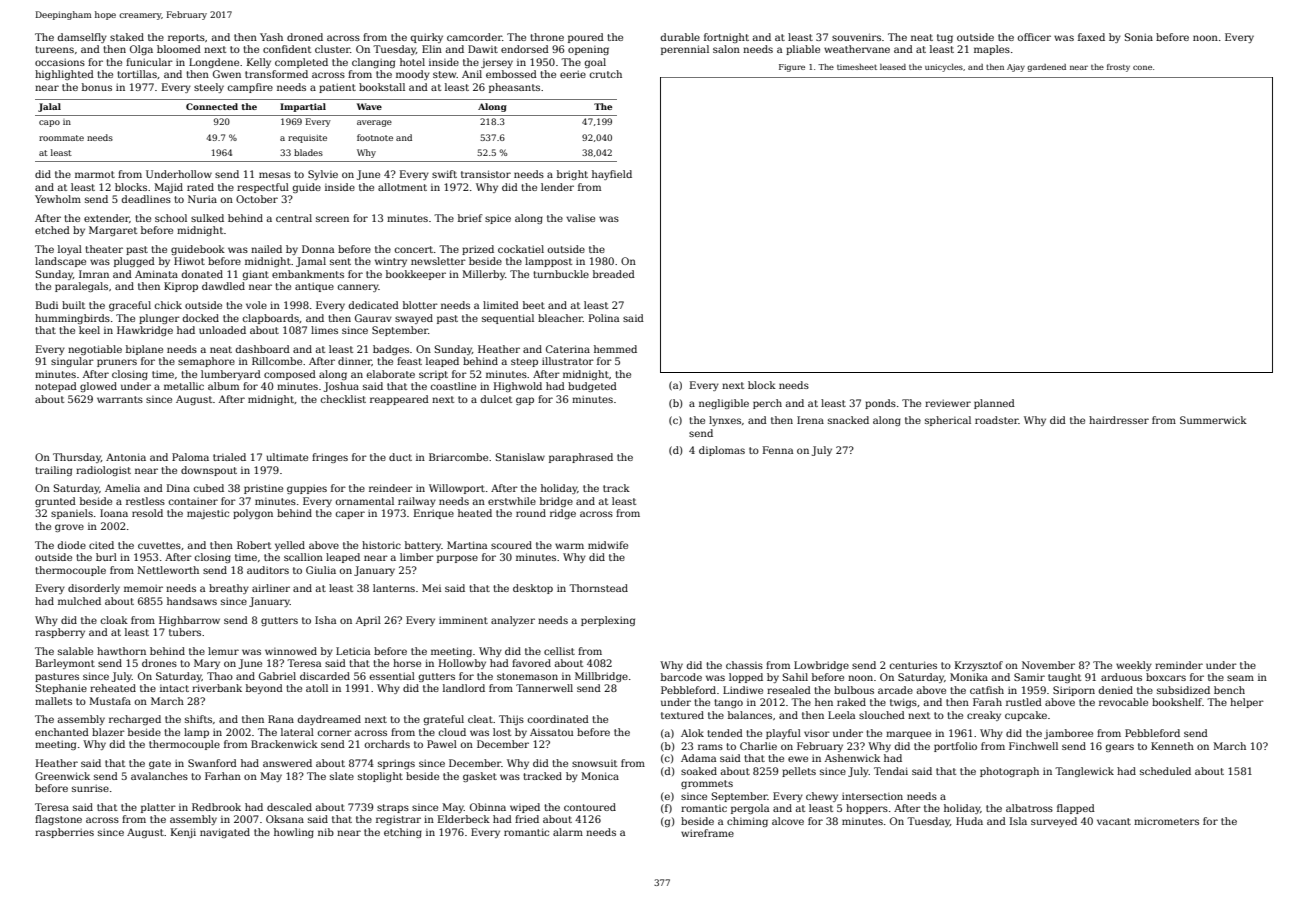 This screenshot has width=1308, height=924. What do you see at coordinates (1139, 37) in the screenshot?
I see `Sonia` at bounding box center [1139, 37].
